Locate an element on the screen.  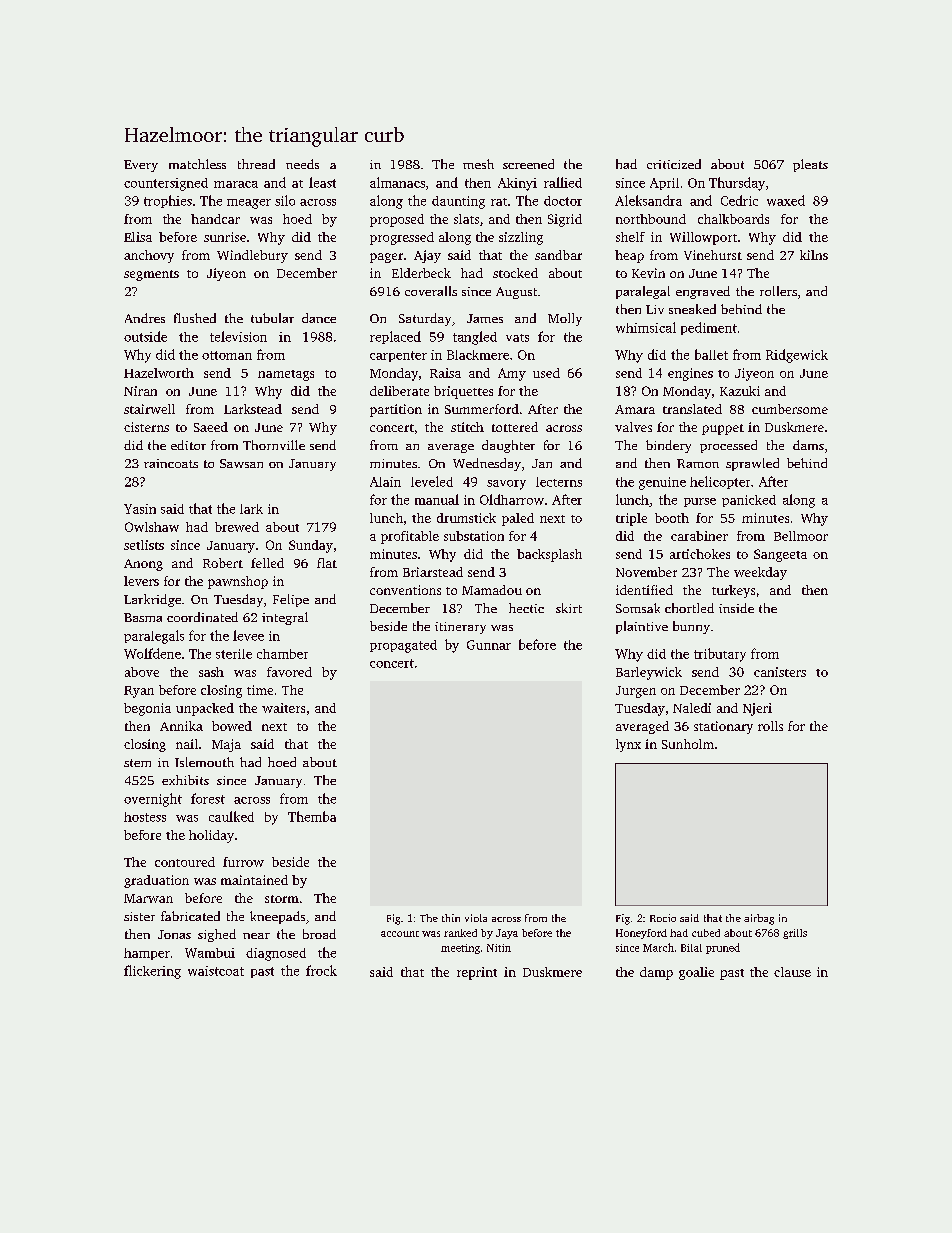
stocked is located at coordinates (515, 273).
